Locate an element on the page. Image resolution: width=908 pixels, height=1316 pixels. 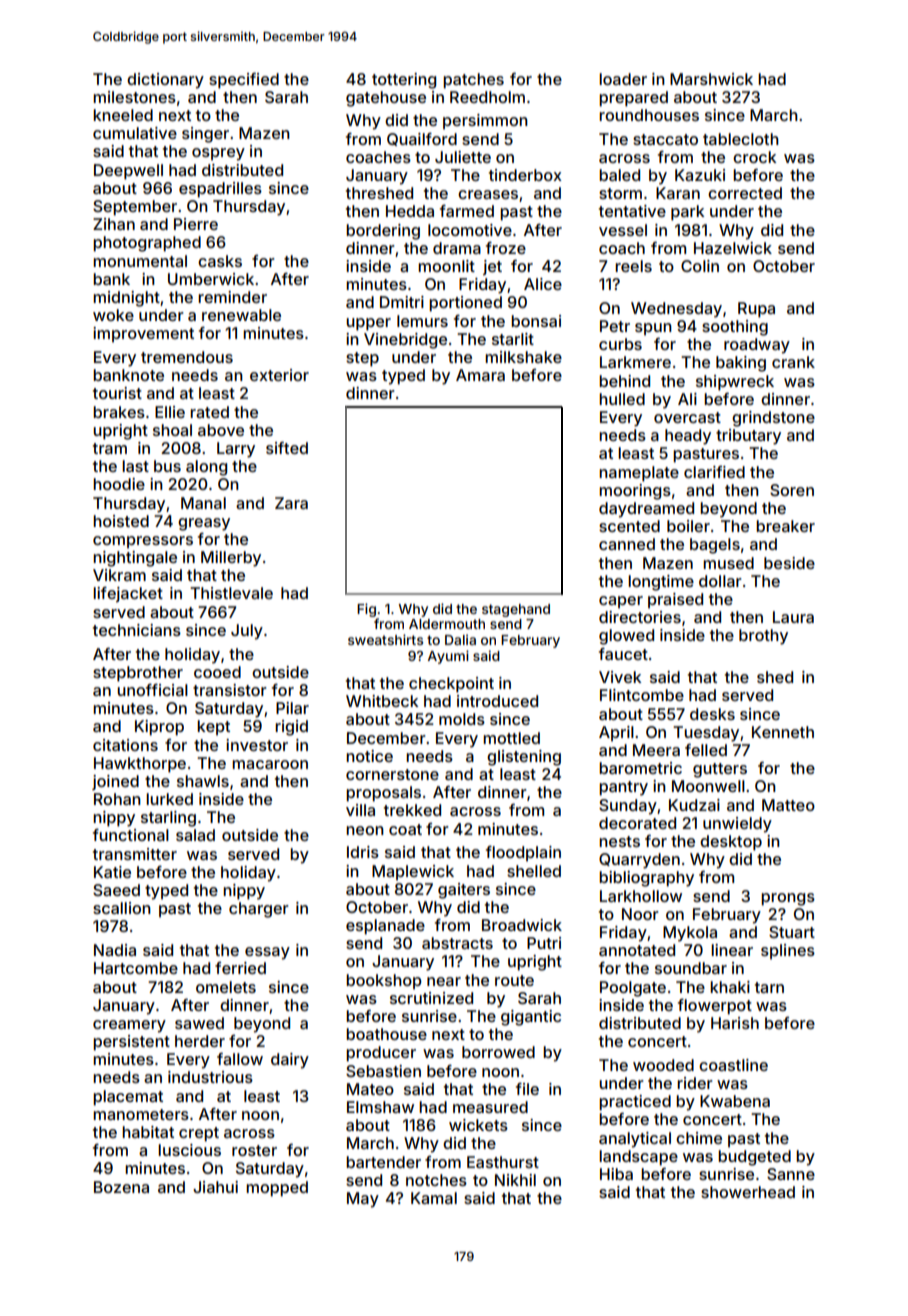
starlit is located at coordinates (513, 339).
